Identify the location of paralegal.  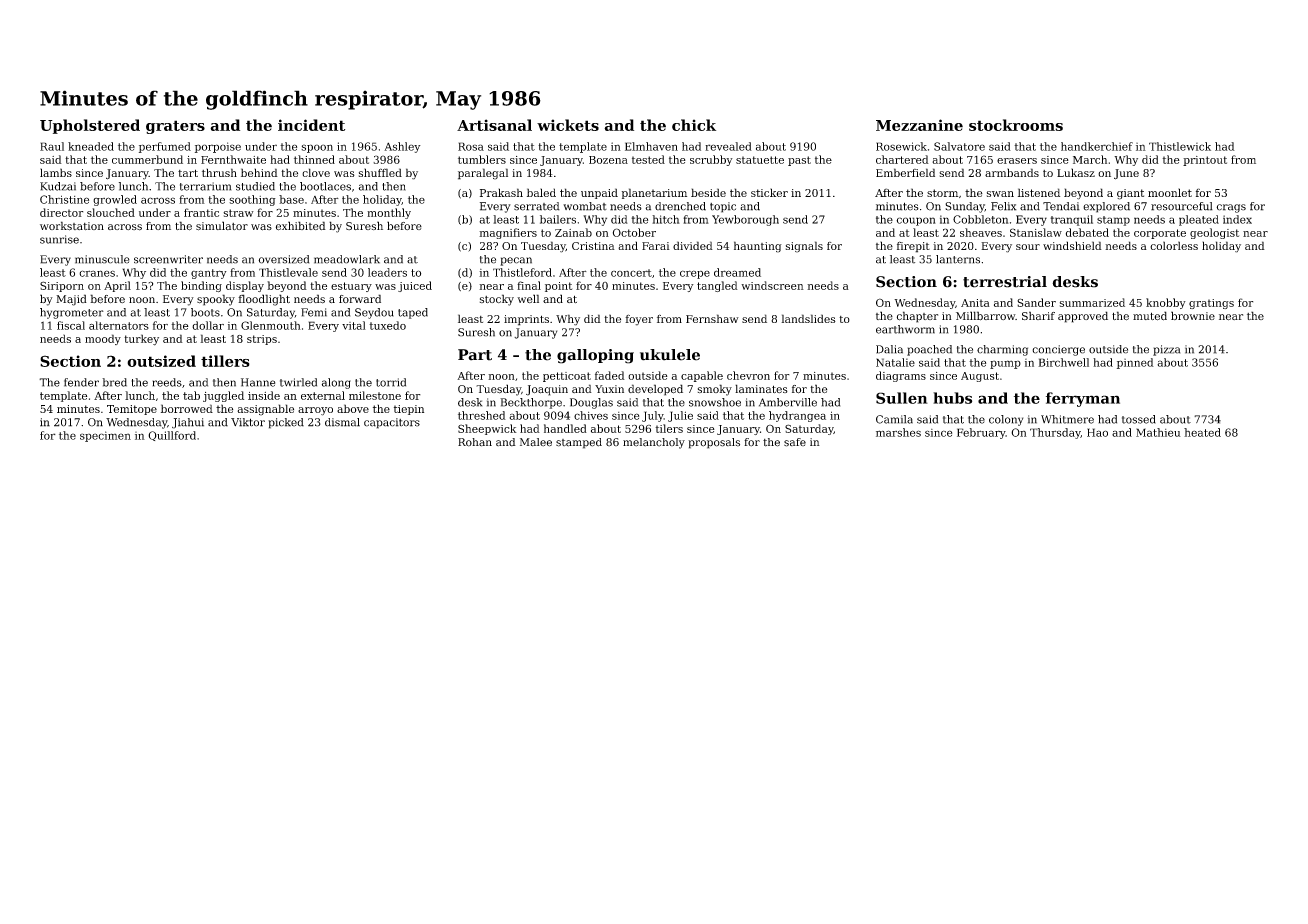
(483, 174).
